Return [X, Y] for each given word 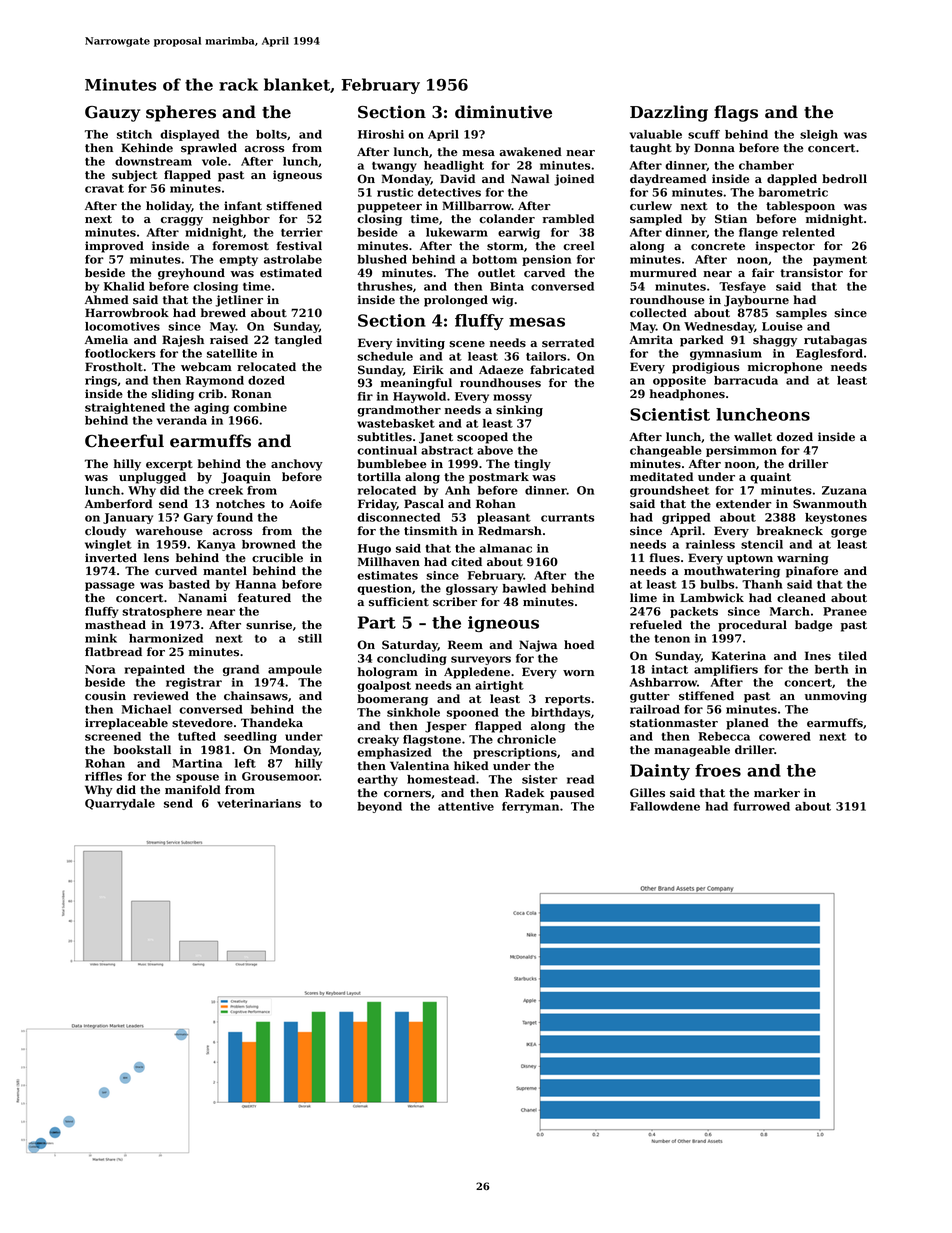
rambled [568, 219]
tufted [197, 736]
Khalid [124, 286]
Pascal [424, 504]
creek [225, 490]
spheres [181, 113]
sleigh [819, 135]
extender [743, 504]
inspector [785, 247]
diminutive [503, 112]
